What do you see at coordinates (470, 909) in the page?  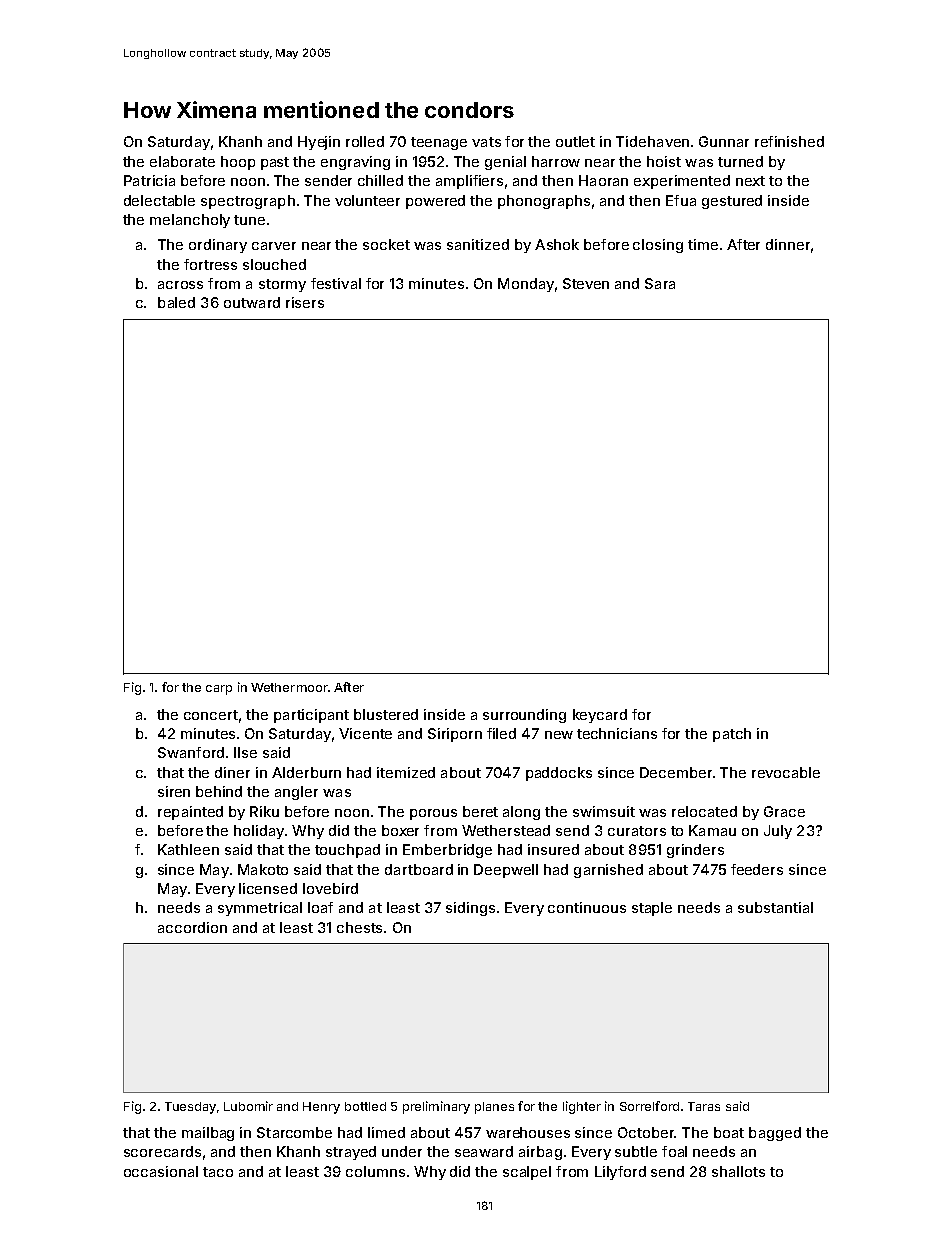 I see `sidings` at bounding box center [470, 909].
